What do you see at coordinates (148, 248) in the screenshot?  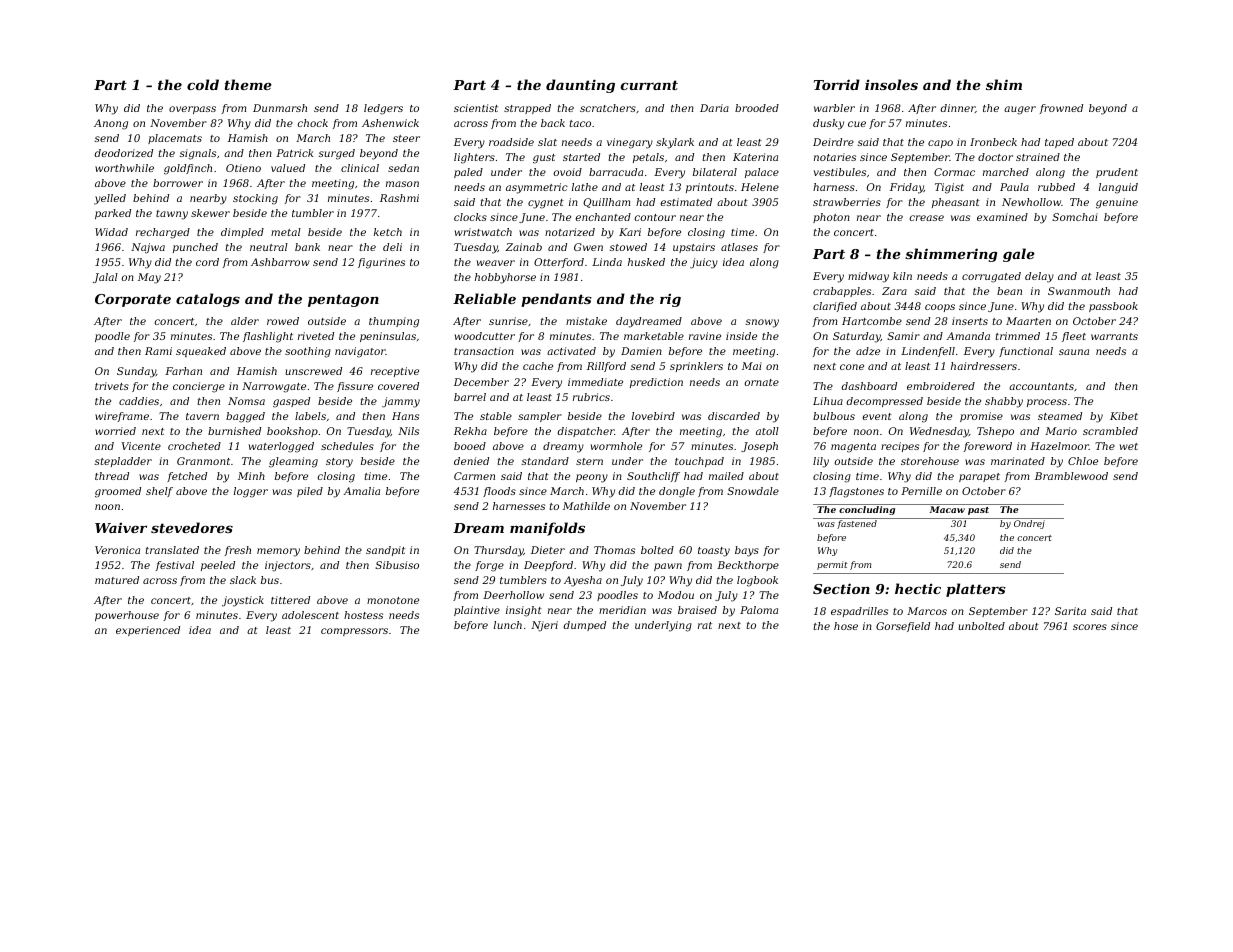 I see `Najwa` at bounding box center [148, 248].
